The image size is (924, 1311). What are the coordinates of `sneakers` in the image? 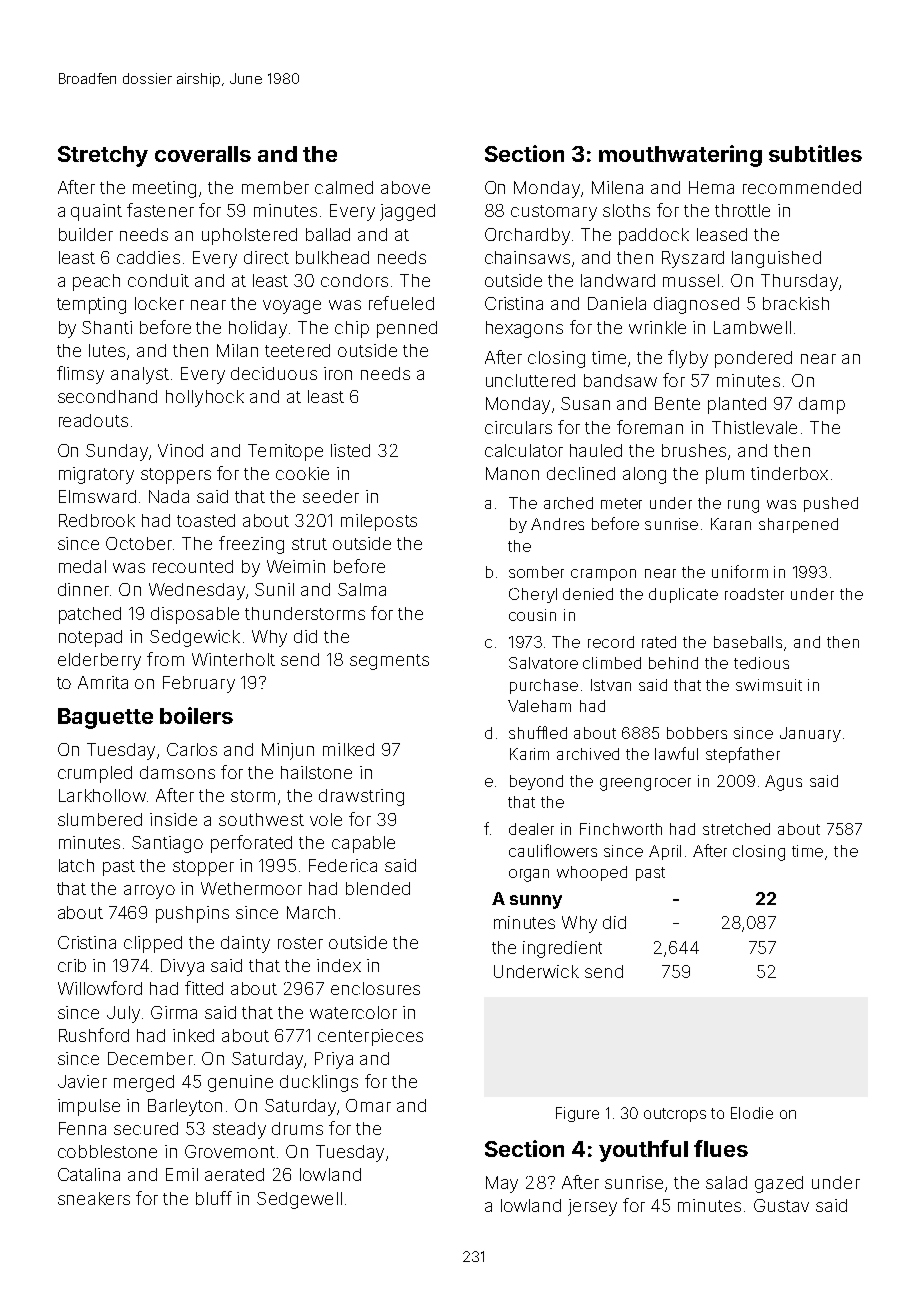 It's located at (94, 1198).
